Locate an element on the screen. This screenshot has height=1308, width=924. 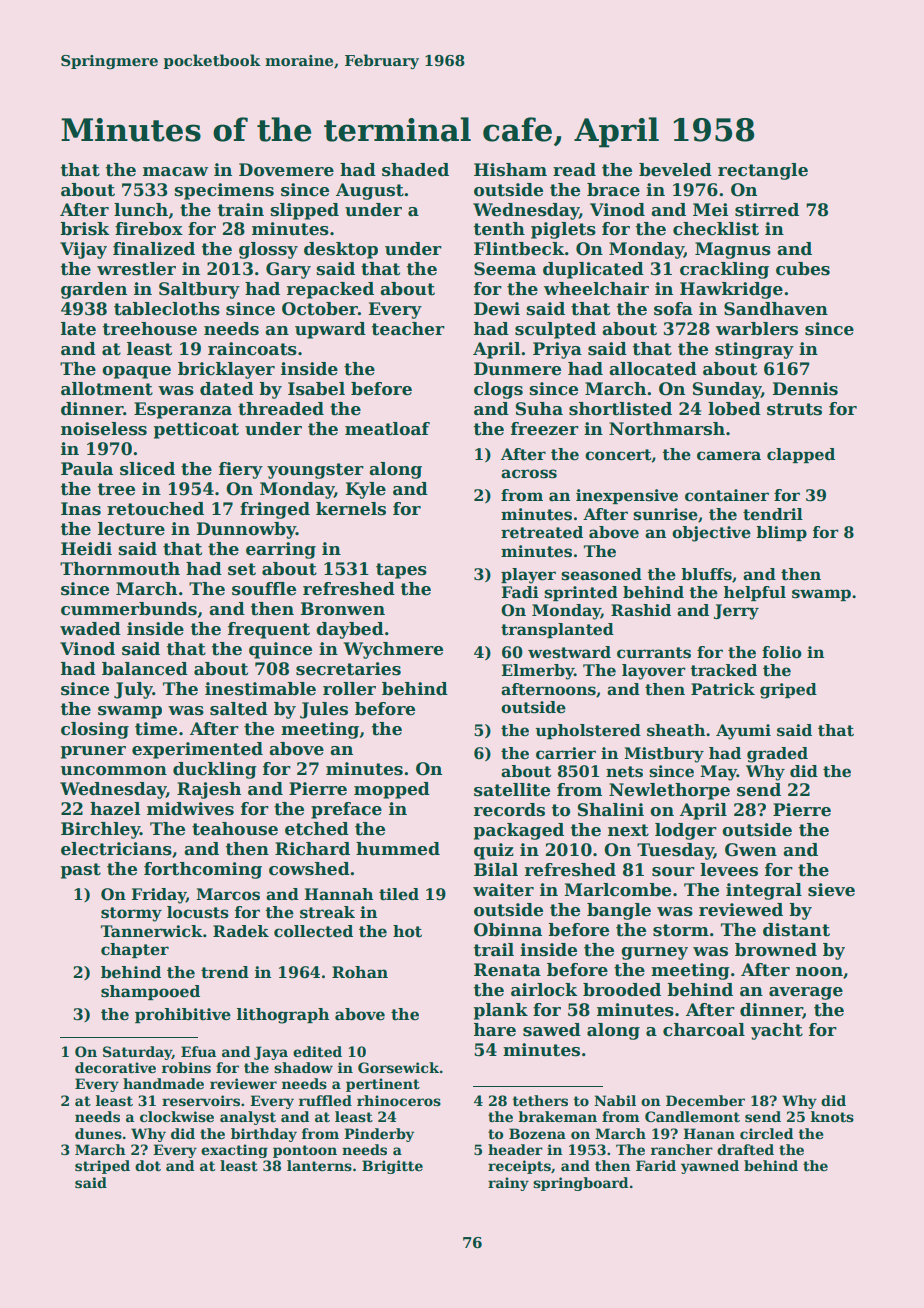
tapes is located at coordinates (401, 571).
